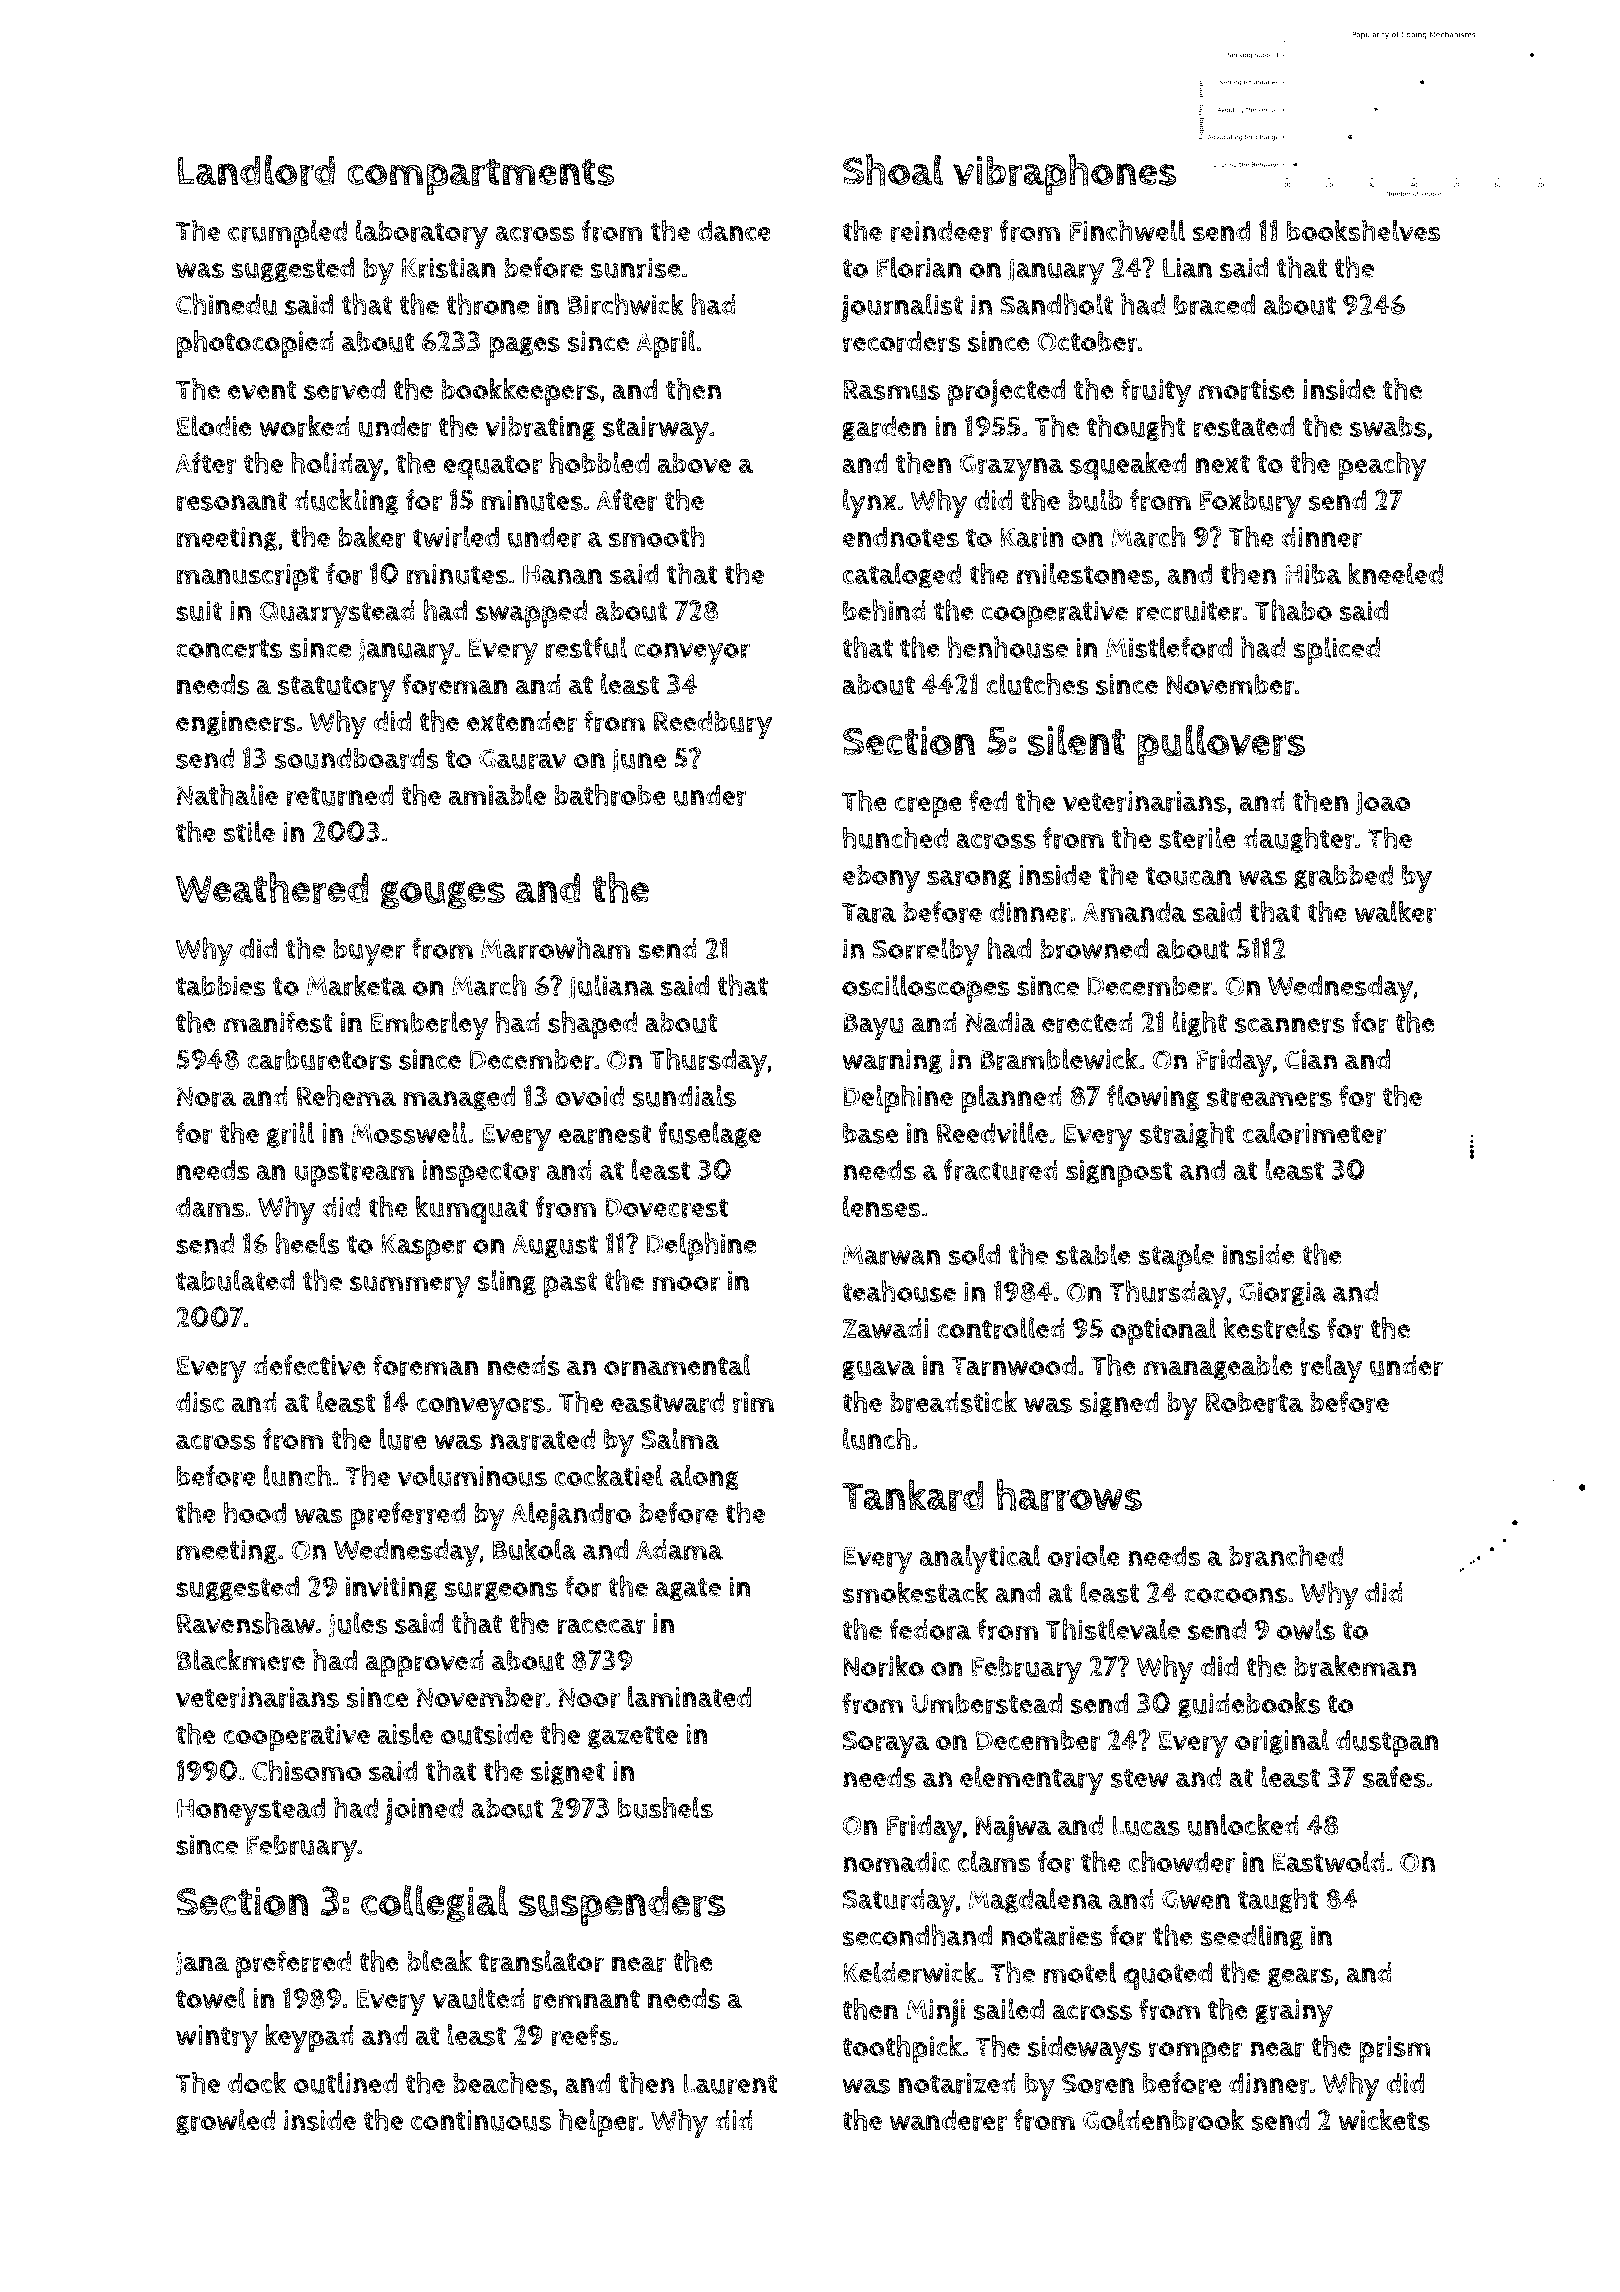 This screenshot has width=1620, height=2292. I want to click on tabulated, so click(235, 1280).
